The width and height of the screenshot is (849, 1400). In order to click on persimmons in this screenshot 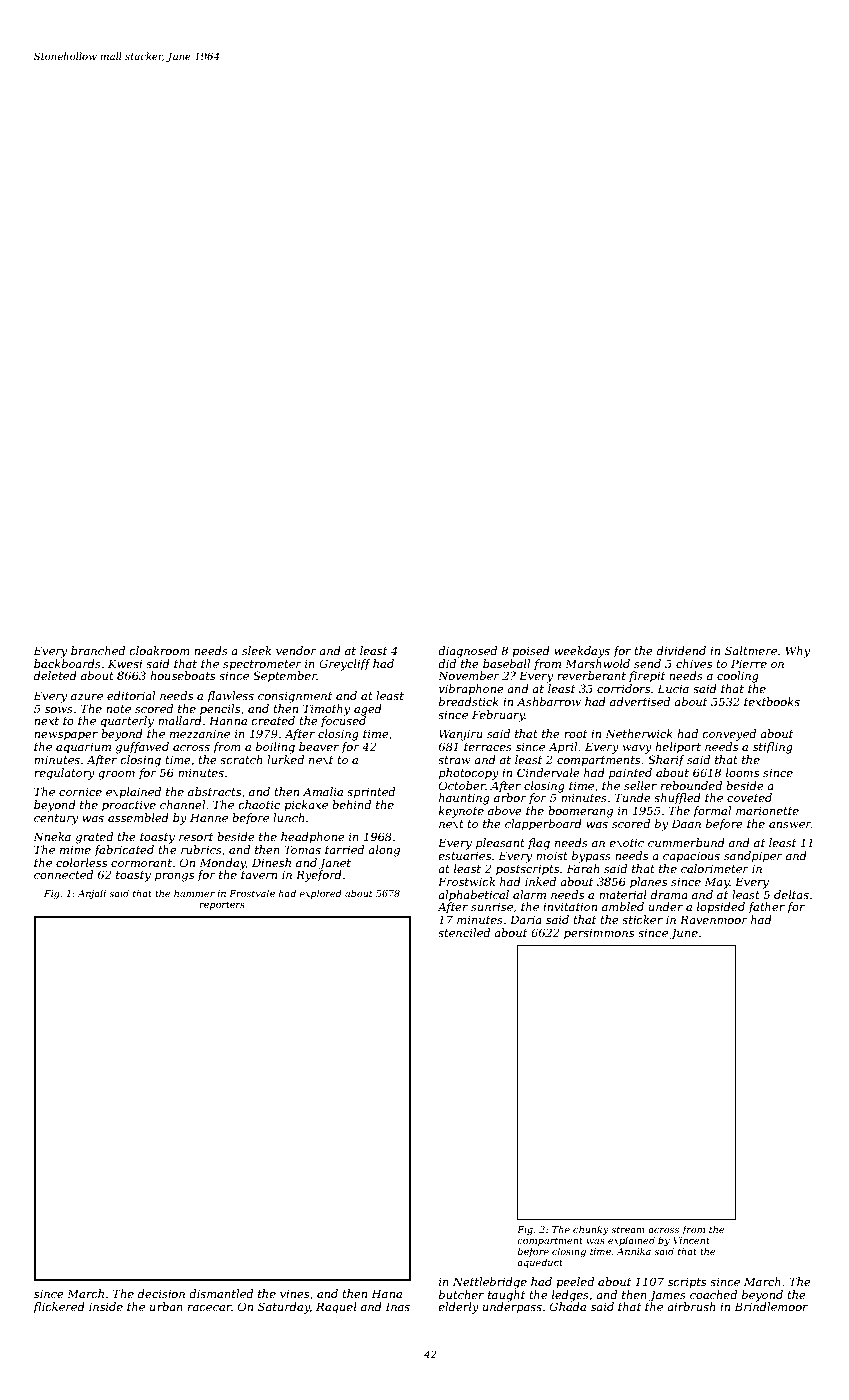, I will do `click(599, 934)`.
